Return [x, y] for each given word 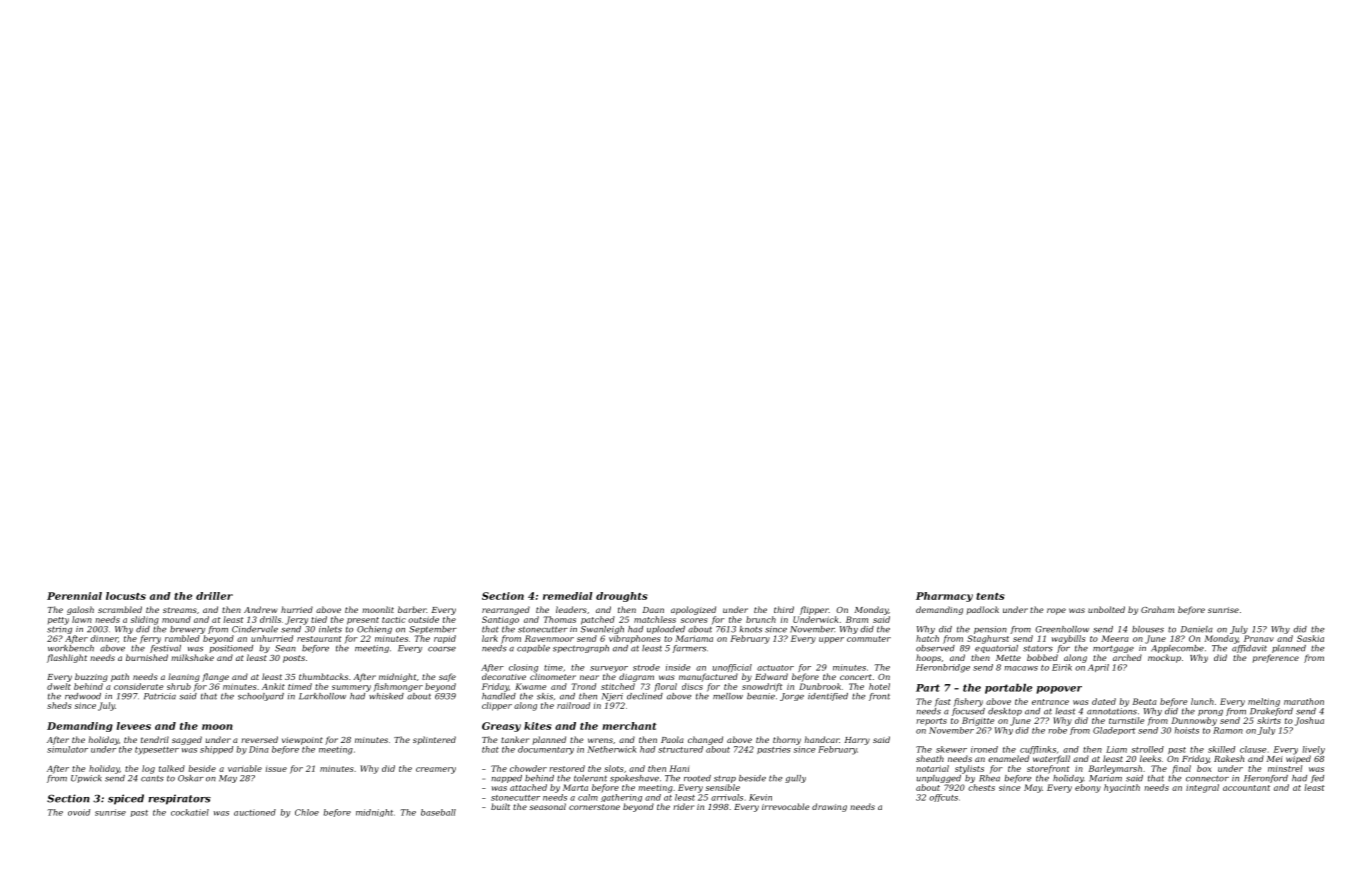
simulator [67, 749]
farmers [689, 649]
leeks [1150, 758]
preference [1276, 658]
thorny [787, 740]
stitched [618, 686]
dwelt [59, 686]
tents [990, 596]
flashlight [67, 658]
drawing [829, 807]
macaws [1021, 668]
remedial [568, 596]
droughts [622, 597]
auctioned [255, 812]
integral [1202, 788]
